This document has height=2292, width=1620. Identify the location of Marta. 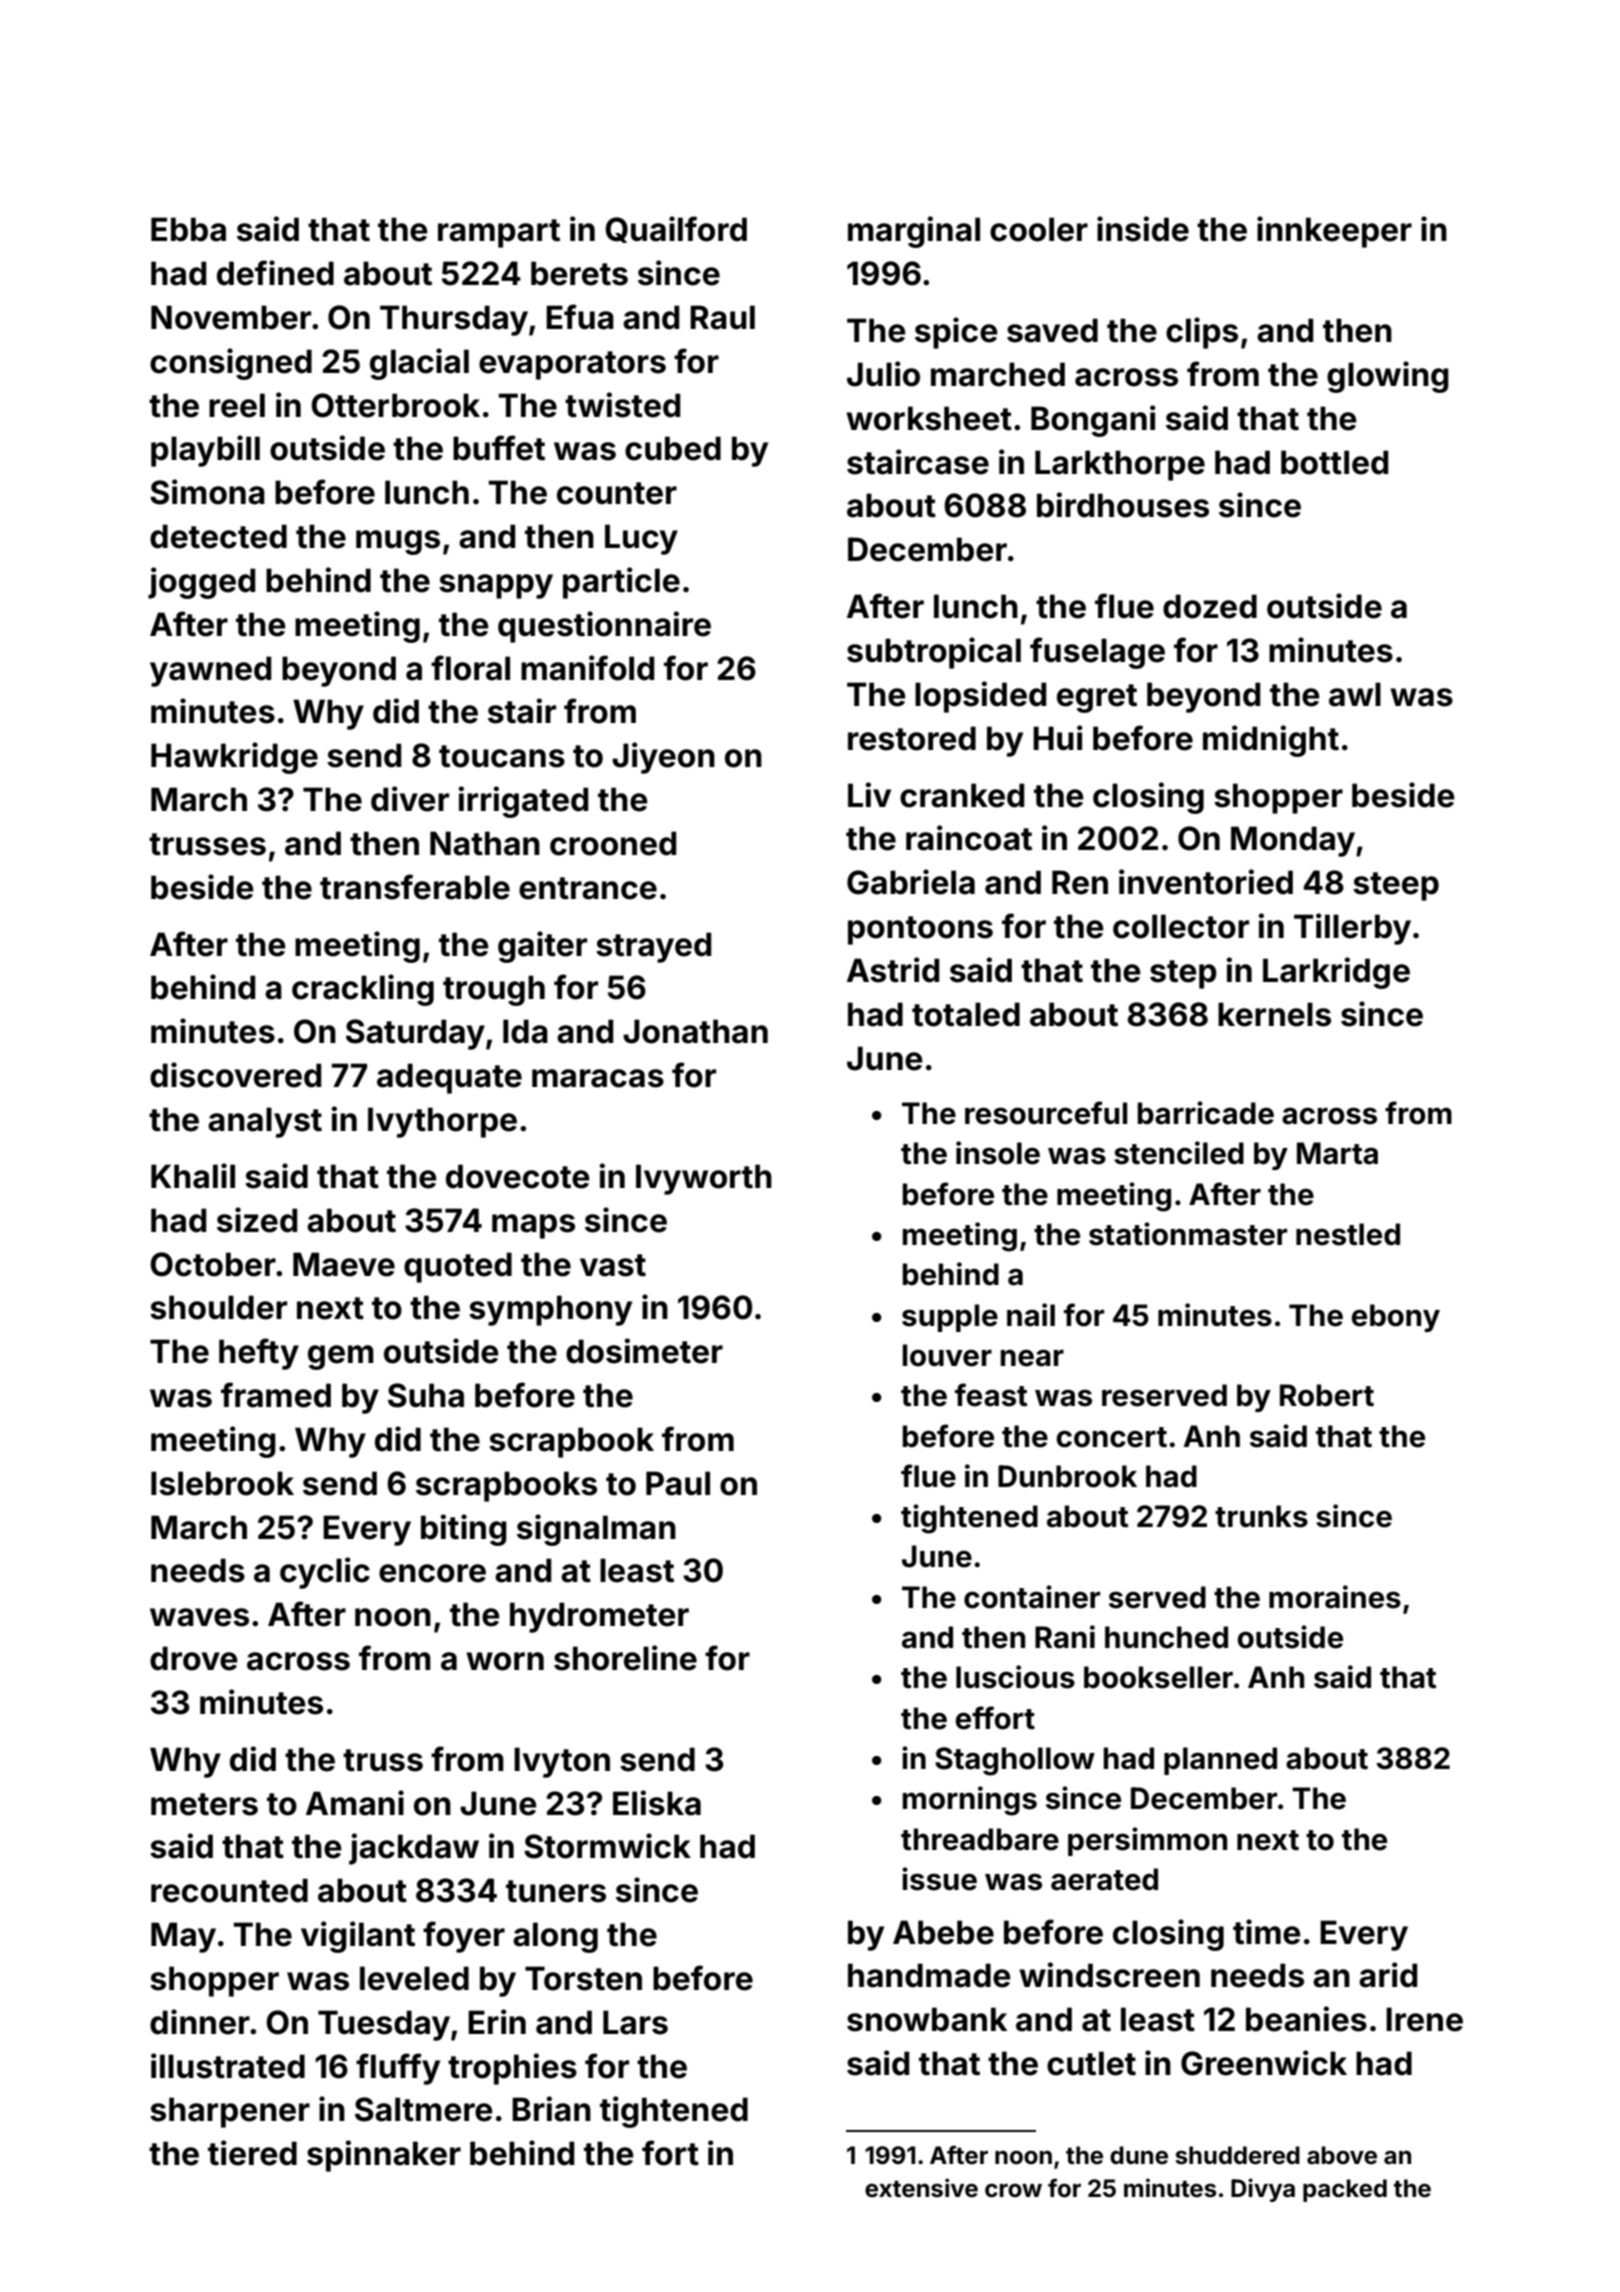
(1337, 1153).
